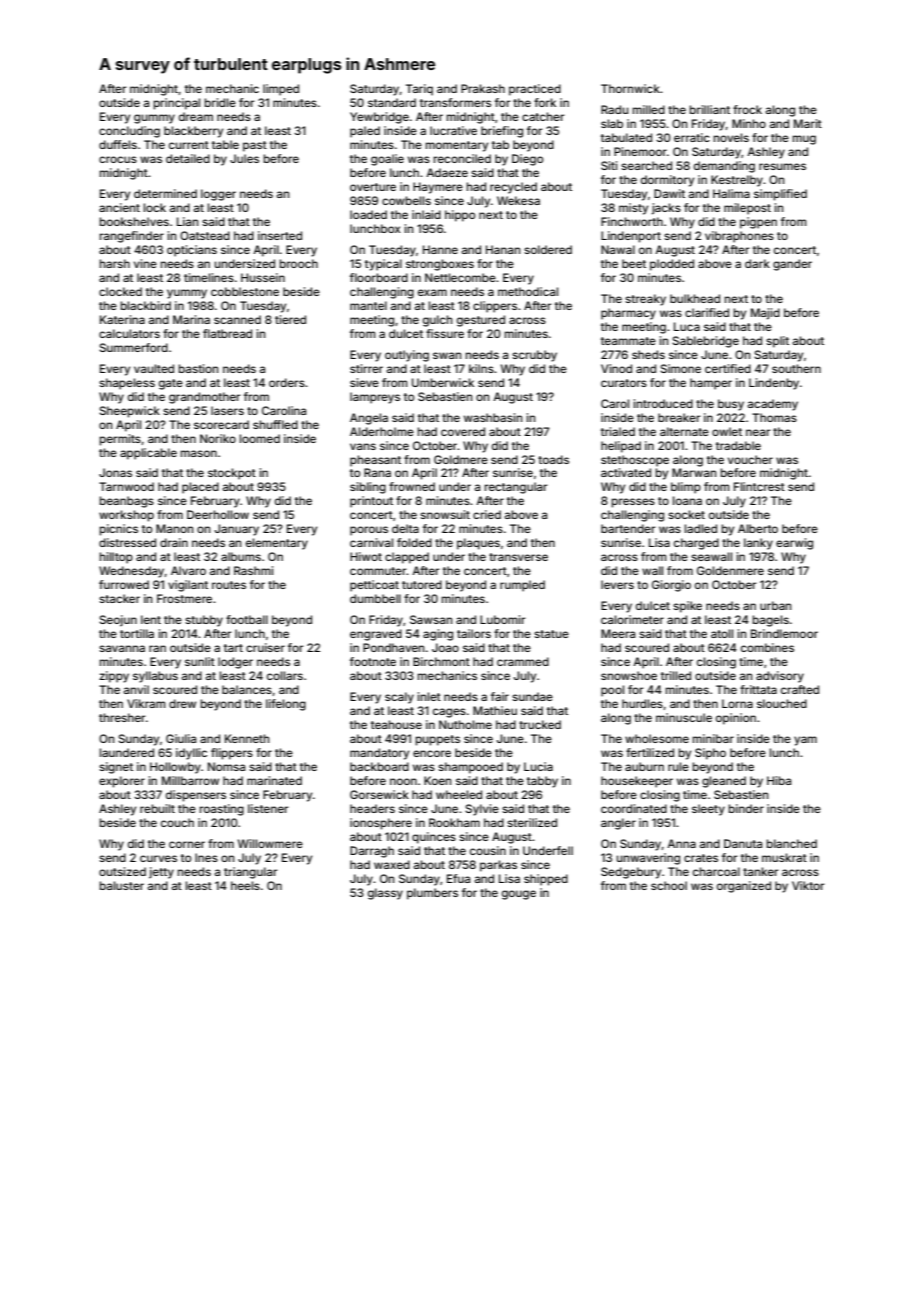  What do you see at coordinates (182, 703) in the document?
I see `drew` at bounding box center [182, 703].
